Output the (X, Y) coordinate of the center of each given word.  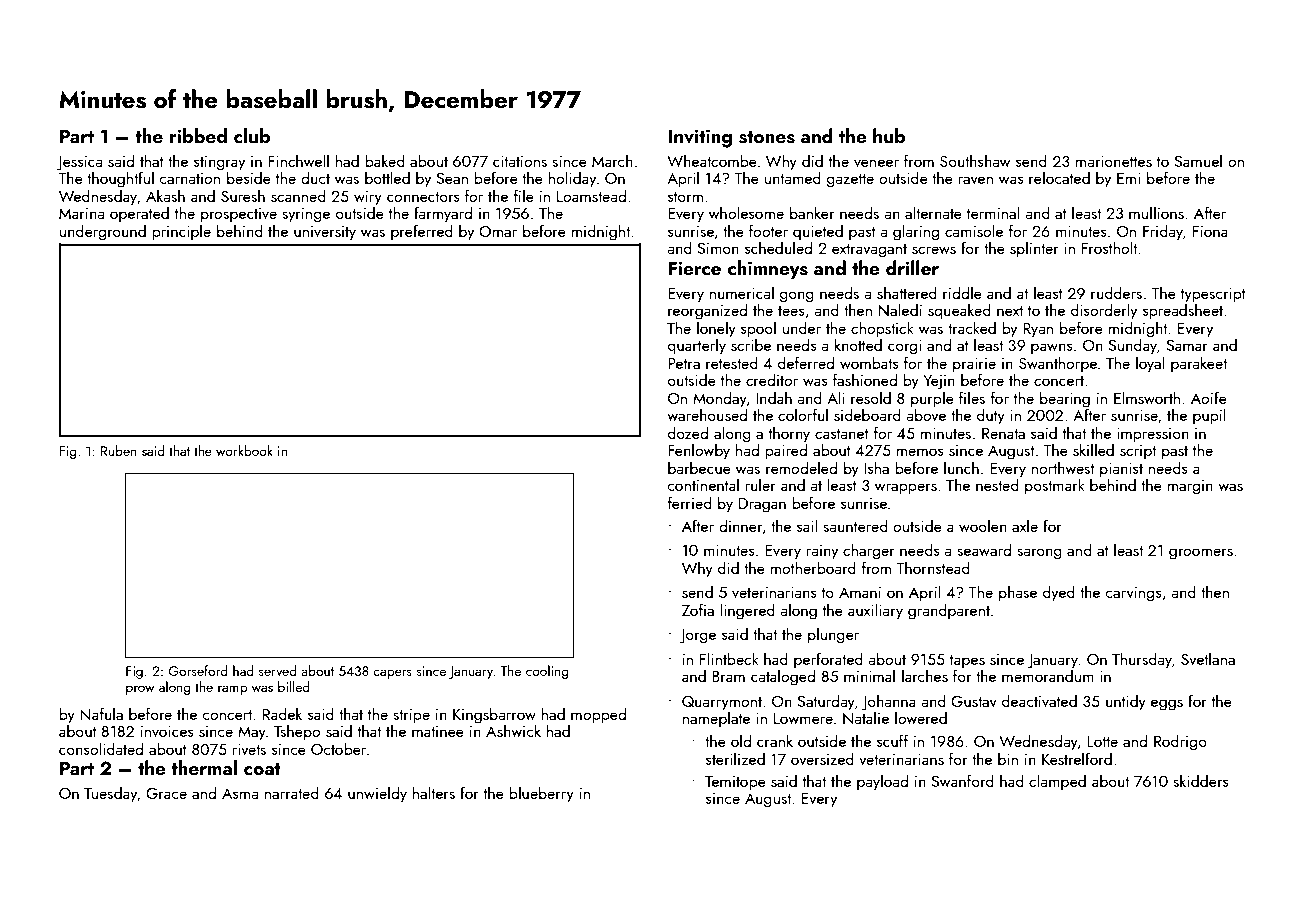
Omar (498, 231)
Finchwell (298, 160)
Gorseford (198, 670)
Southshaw (975, 160)
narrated (292, 792)
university (325, 233)
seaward (984, 549)
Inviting (700, 138)
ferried (690, 502)
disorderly (1104, 311)
